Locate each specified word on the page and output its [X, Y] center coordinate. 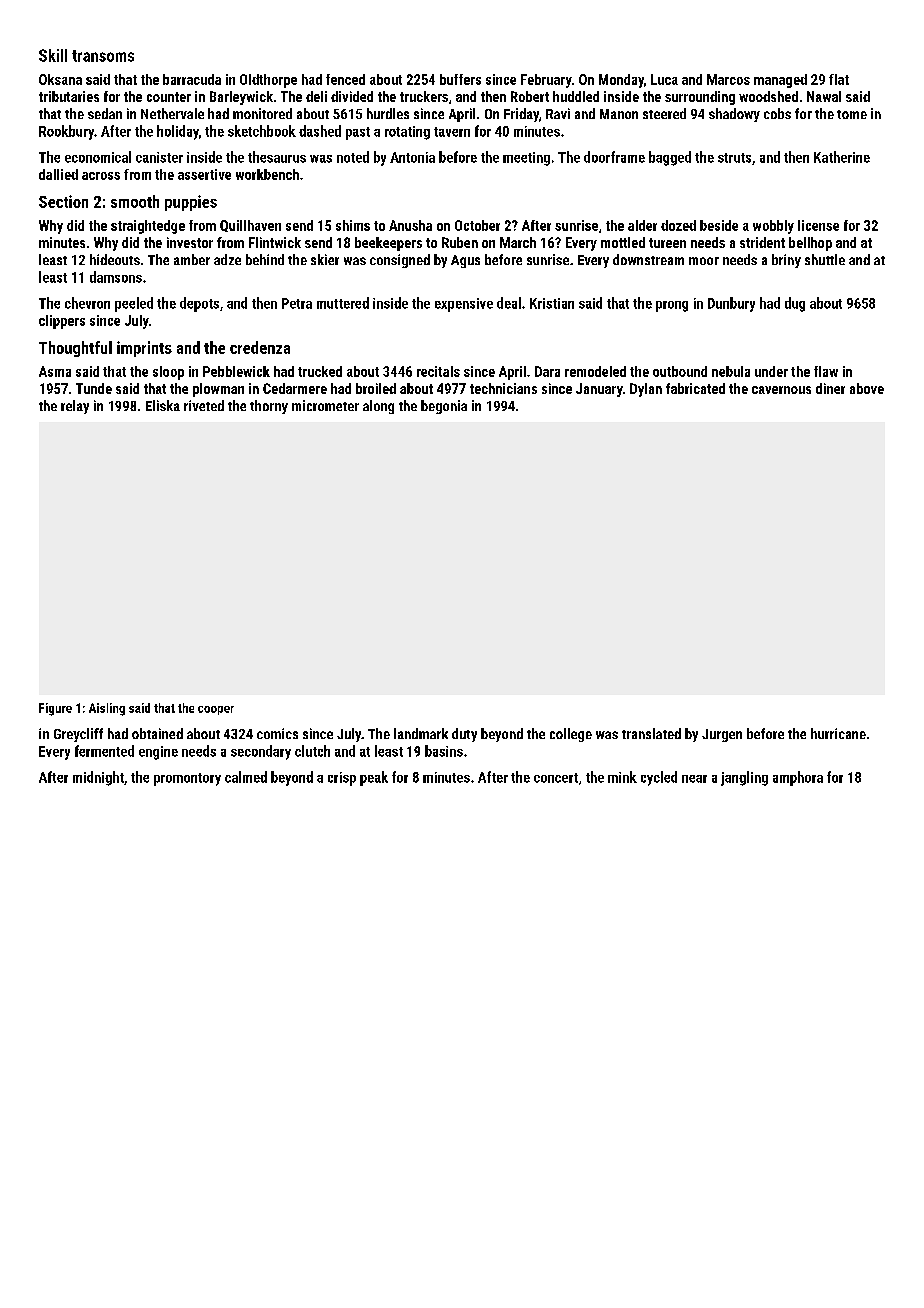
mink [622, 777]
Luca [664, 79]
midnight [98, 778]
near [694, 779]
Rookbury [66, 132]
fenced [345, 79]
